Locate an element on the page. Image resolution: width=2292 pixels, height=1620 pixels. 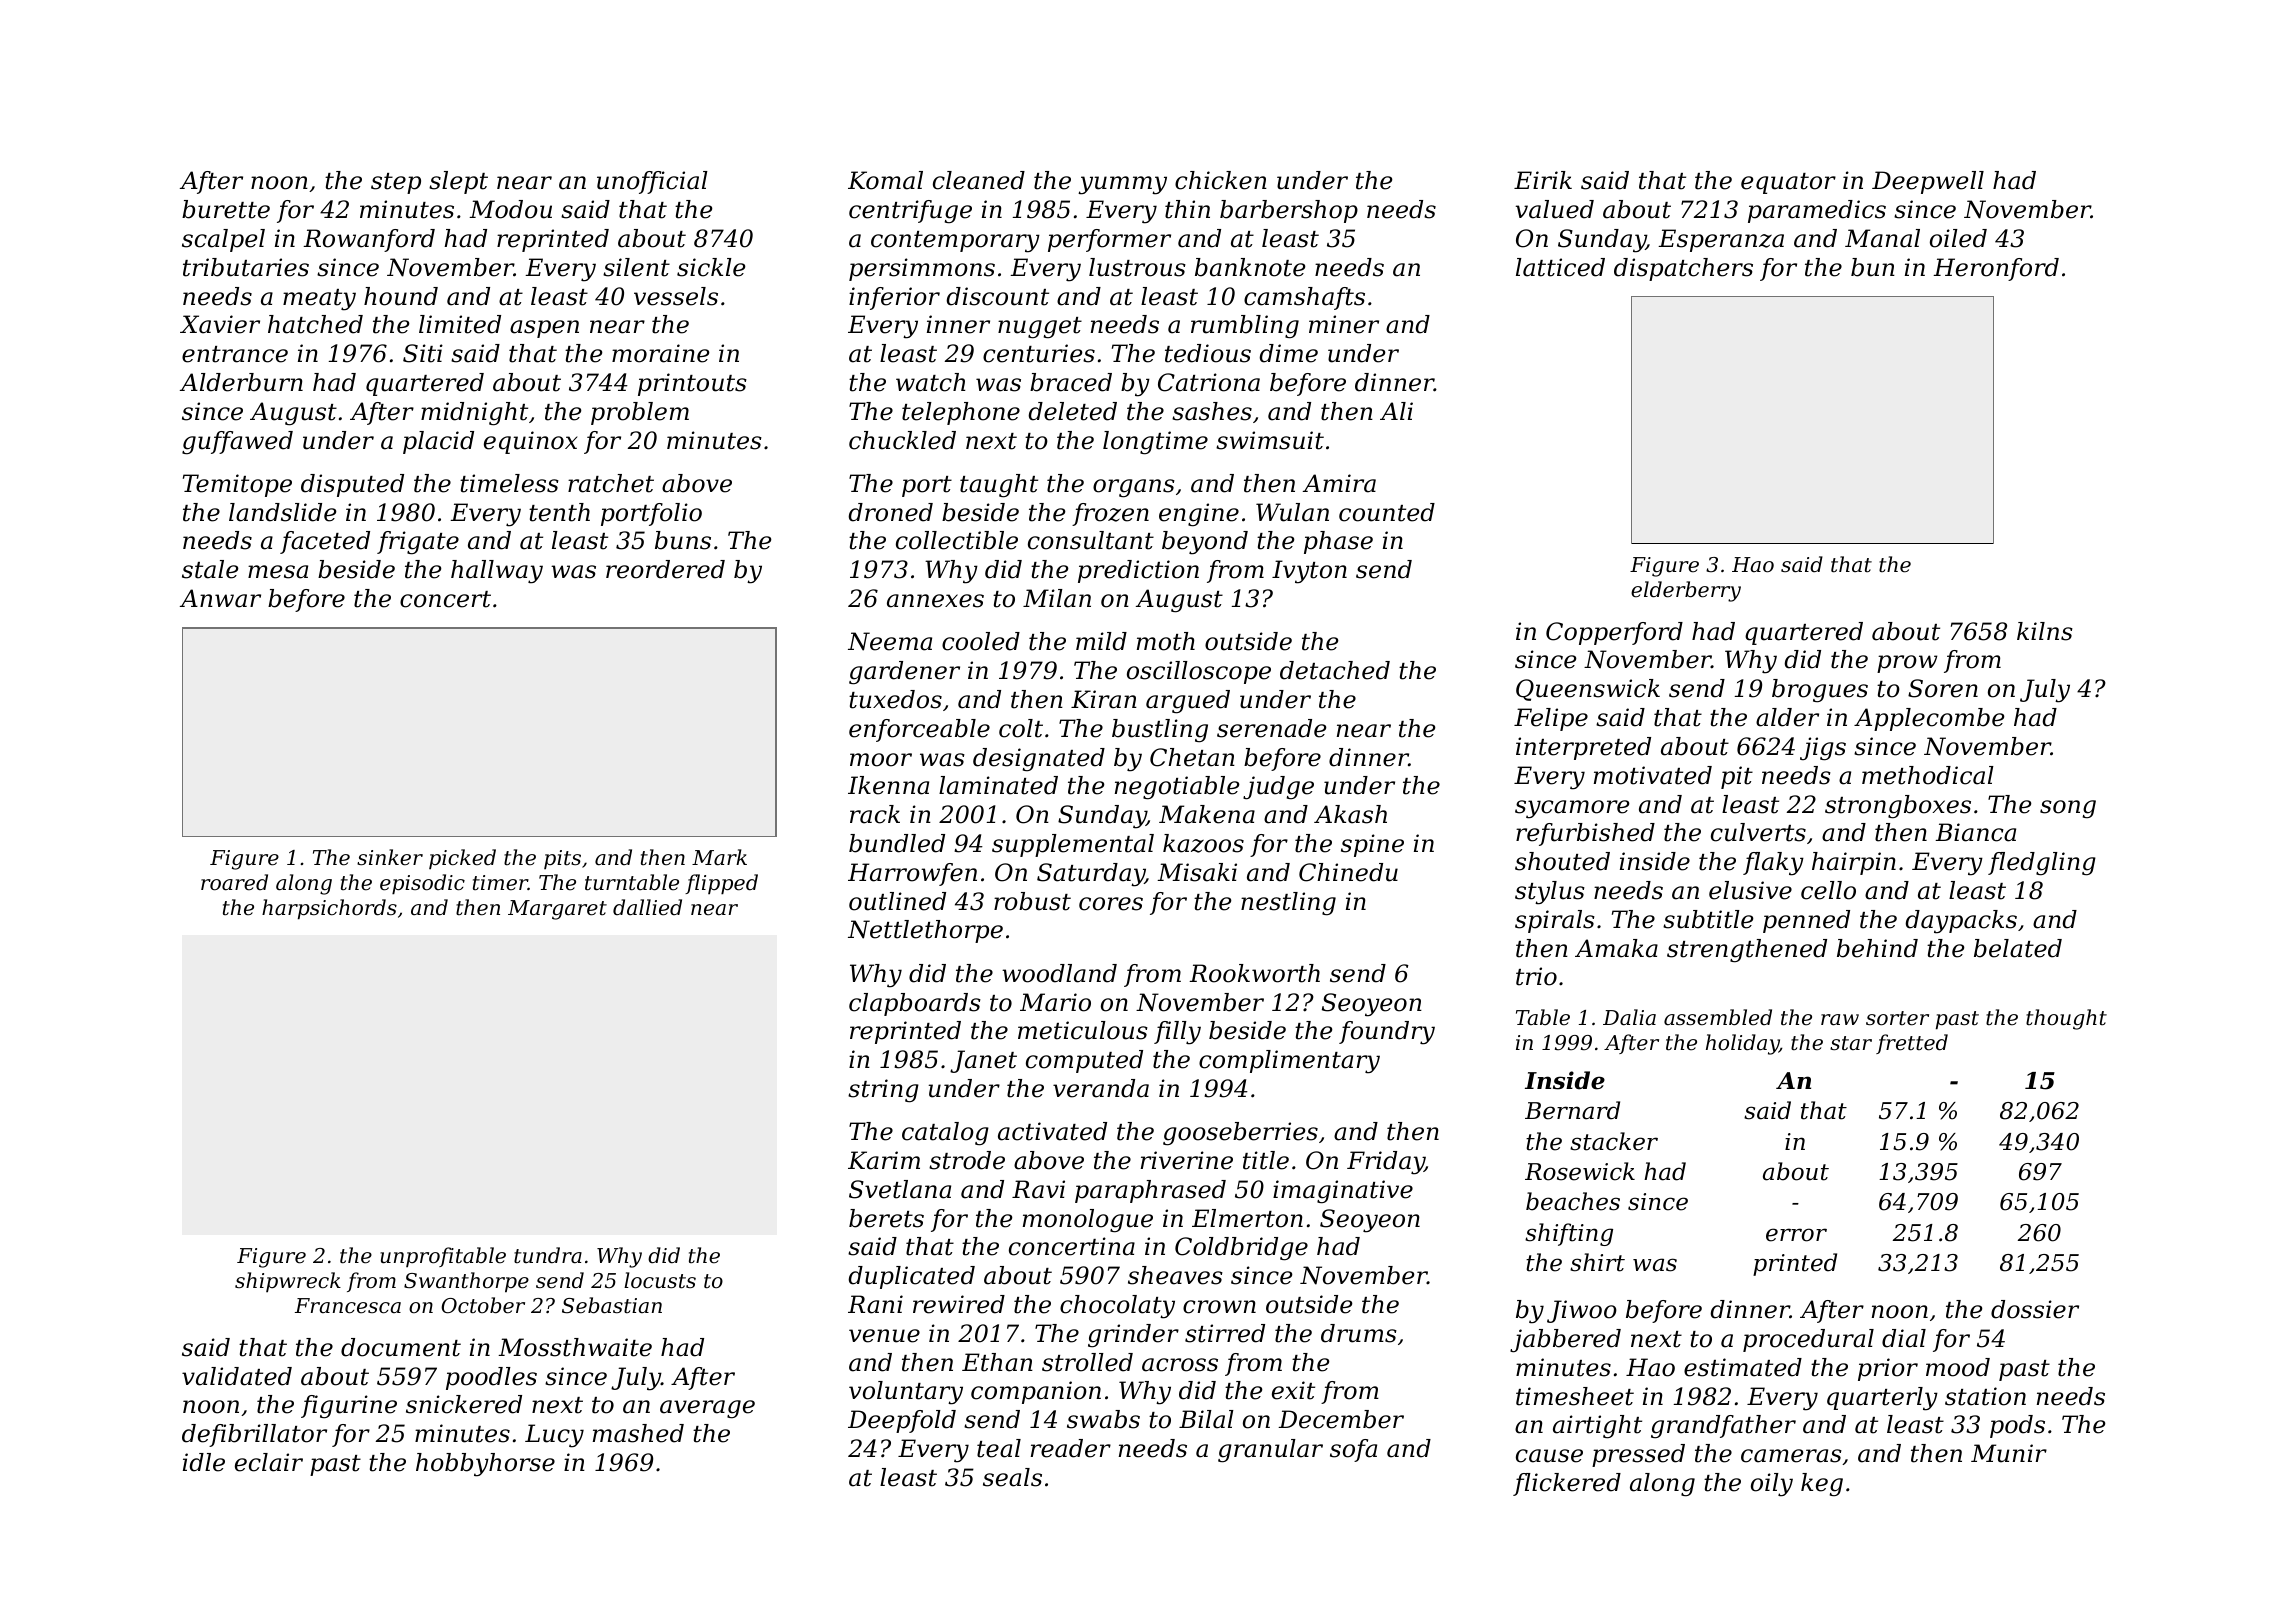
rumbling is located at coordinates (1245, 327).
